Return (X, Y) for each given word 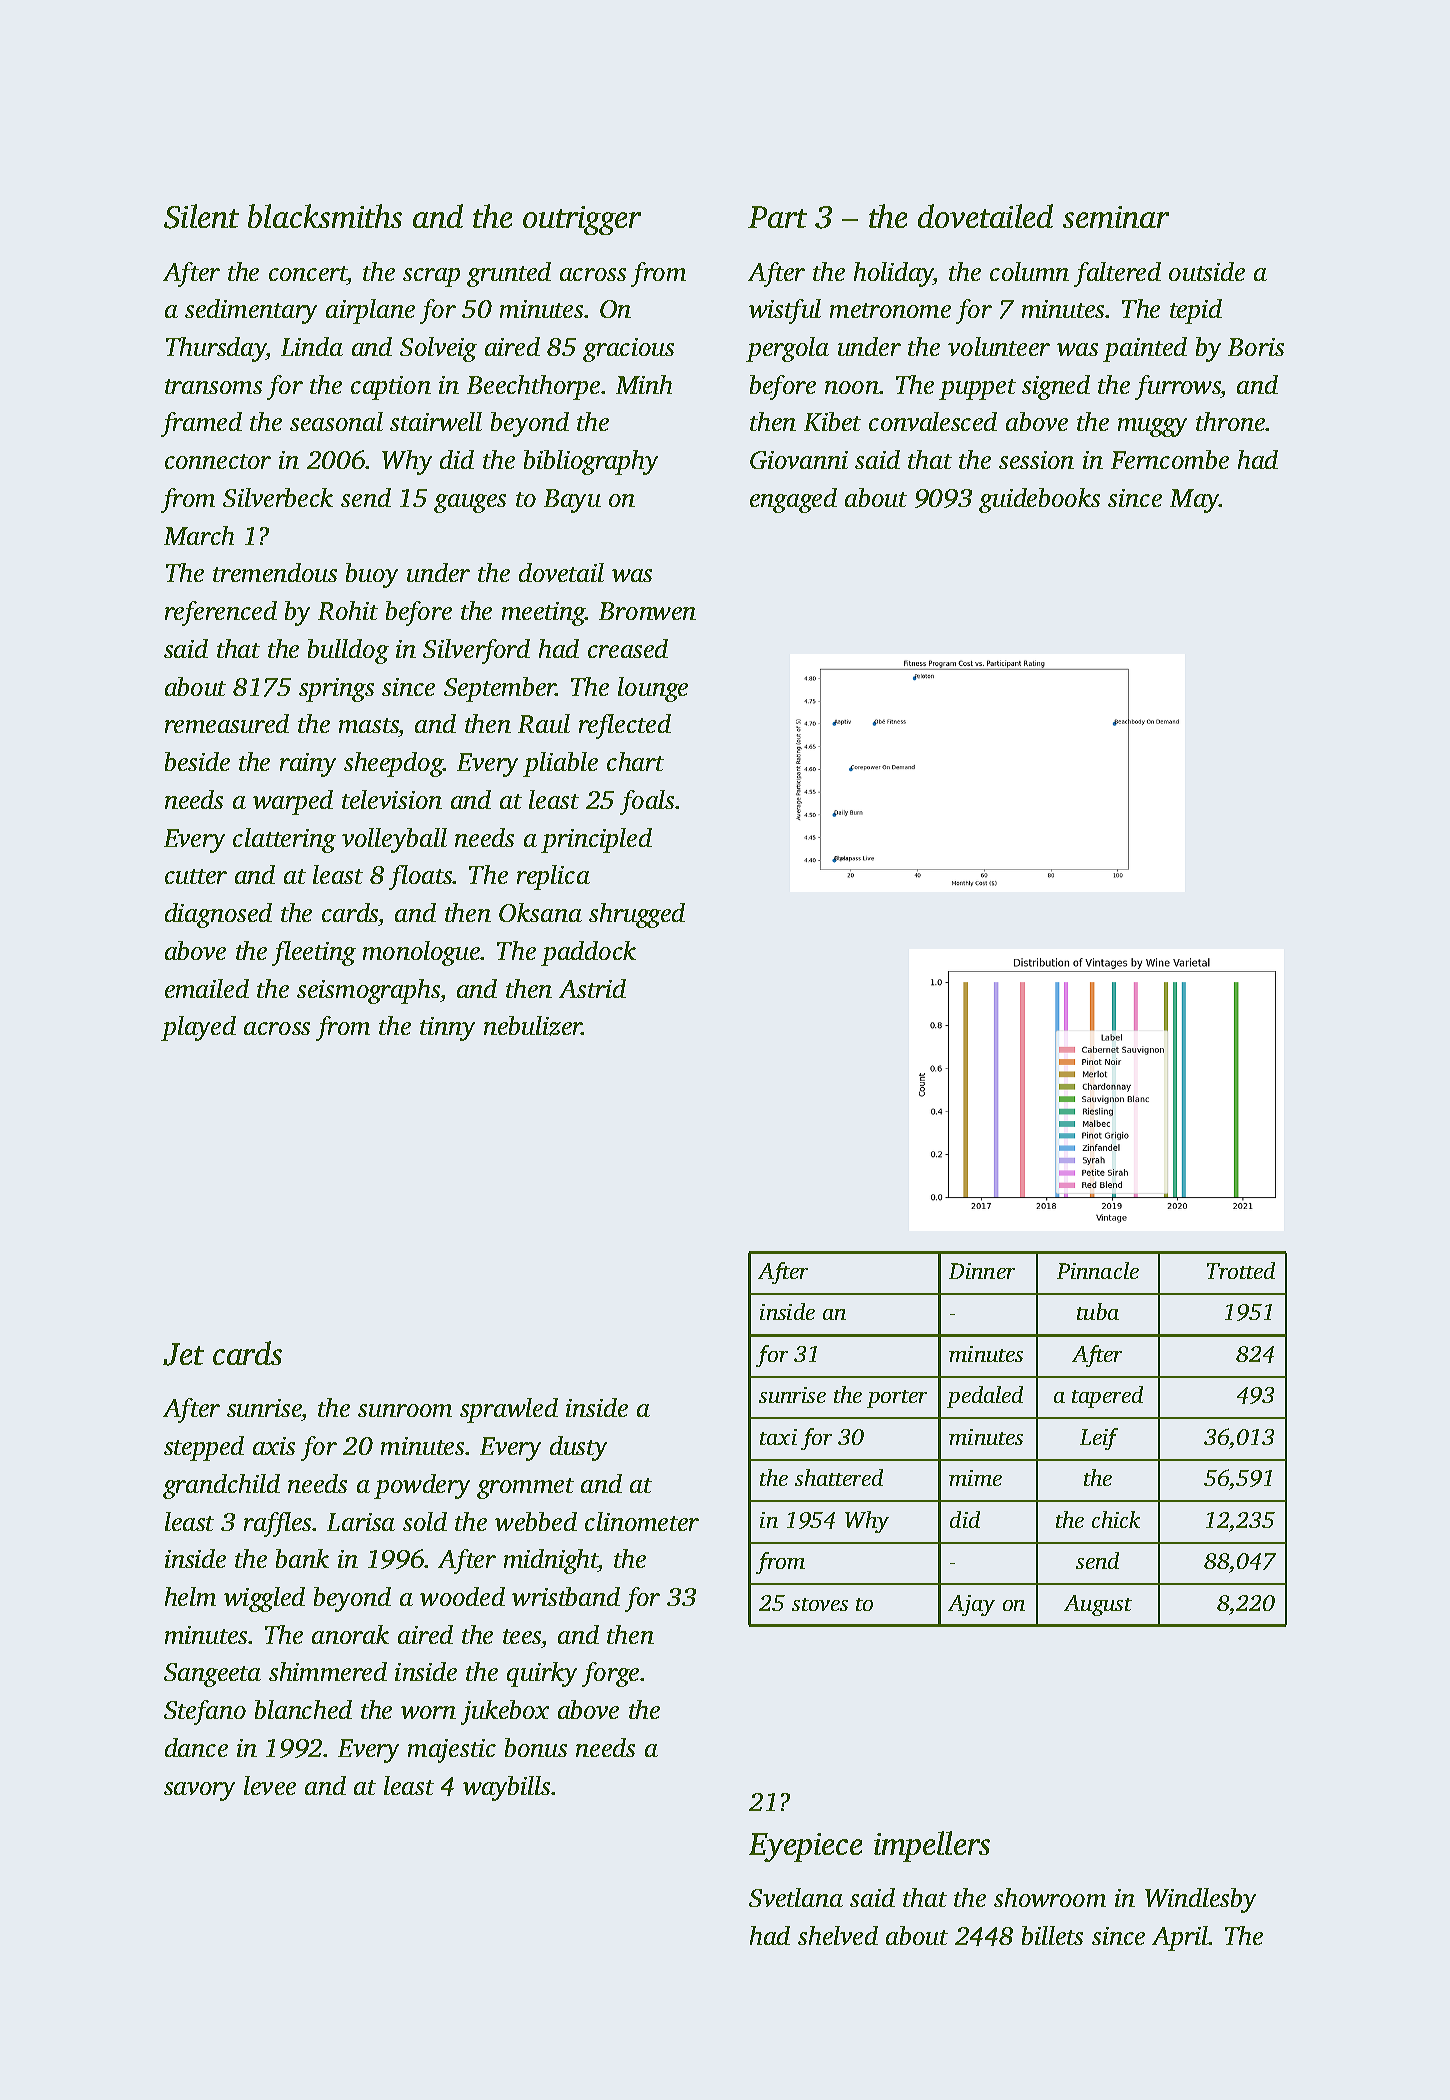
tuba (1098, 1311)
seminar (1116, 217)
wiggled (264, 1599)
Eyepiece (805, 1847)
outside (1207, 271)
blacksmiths (325, 216)
